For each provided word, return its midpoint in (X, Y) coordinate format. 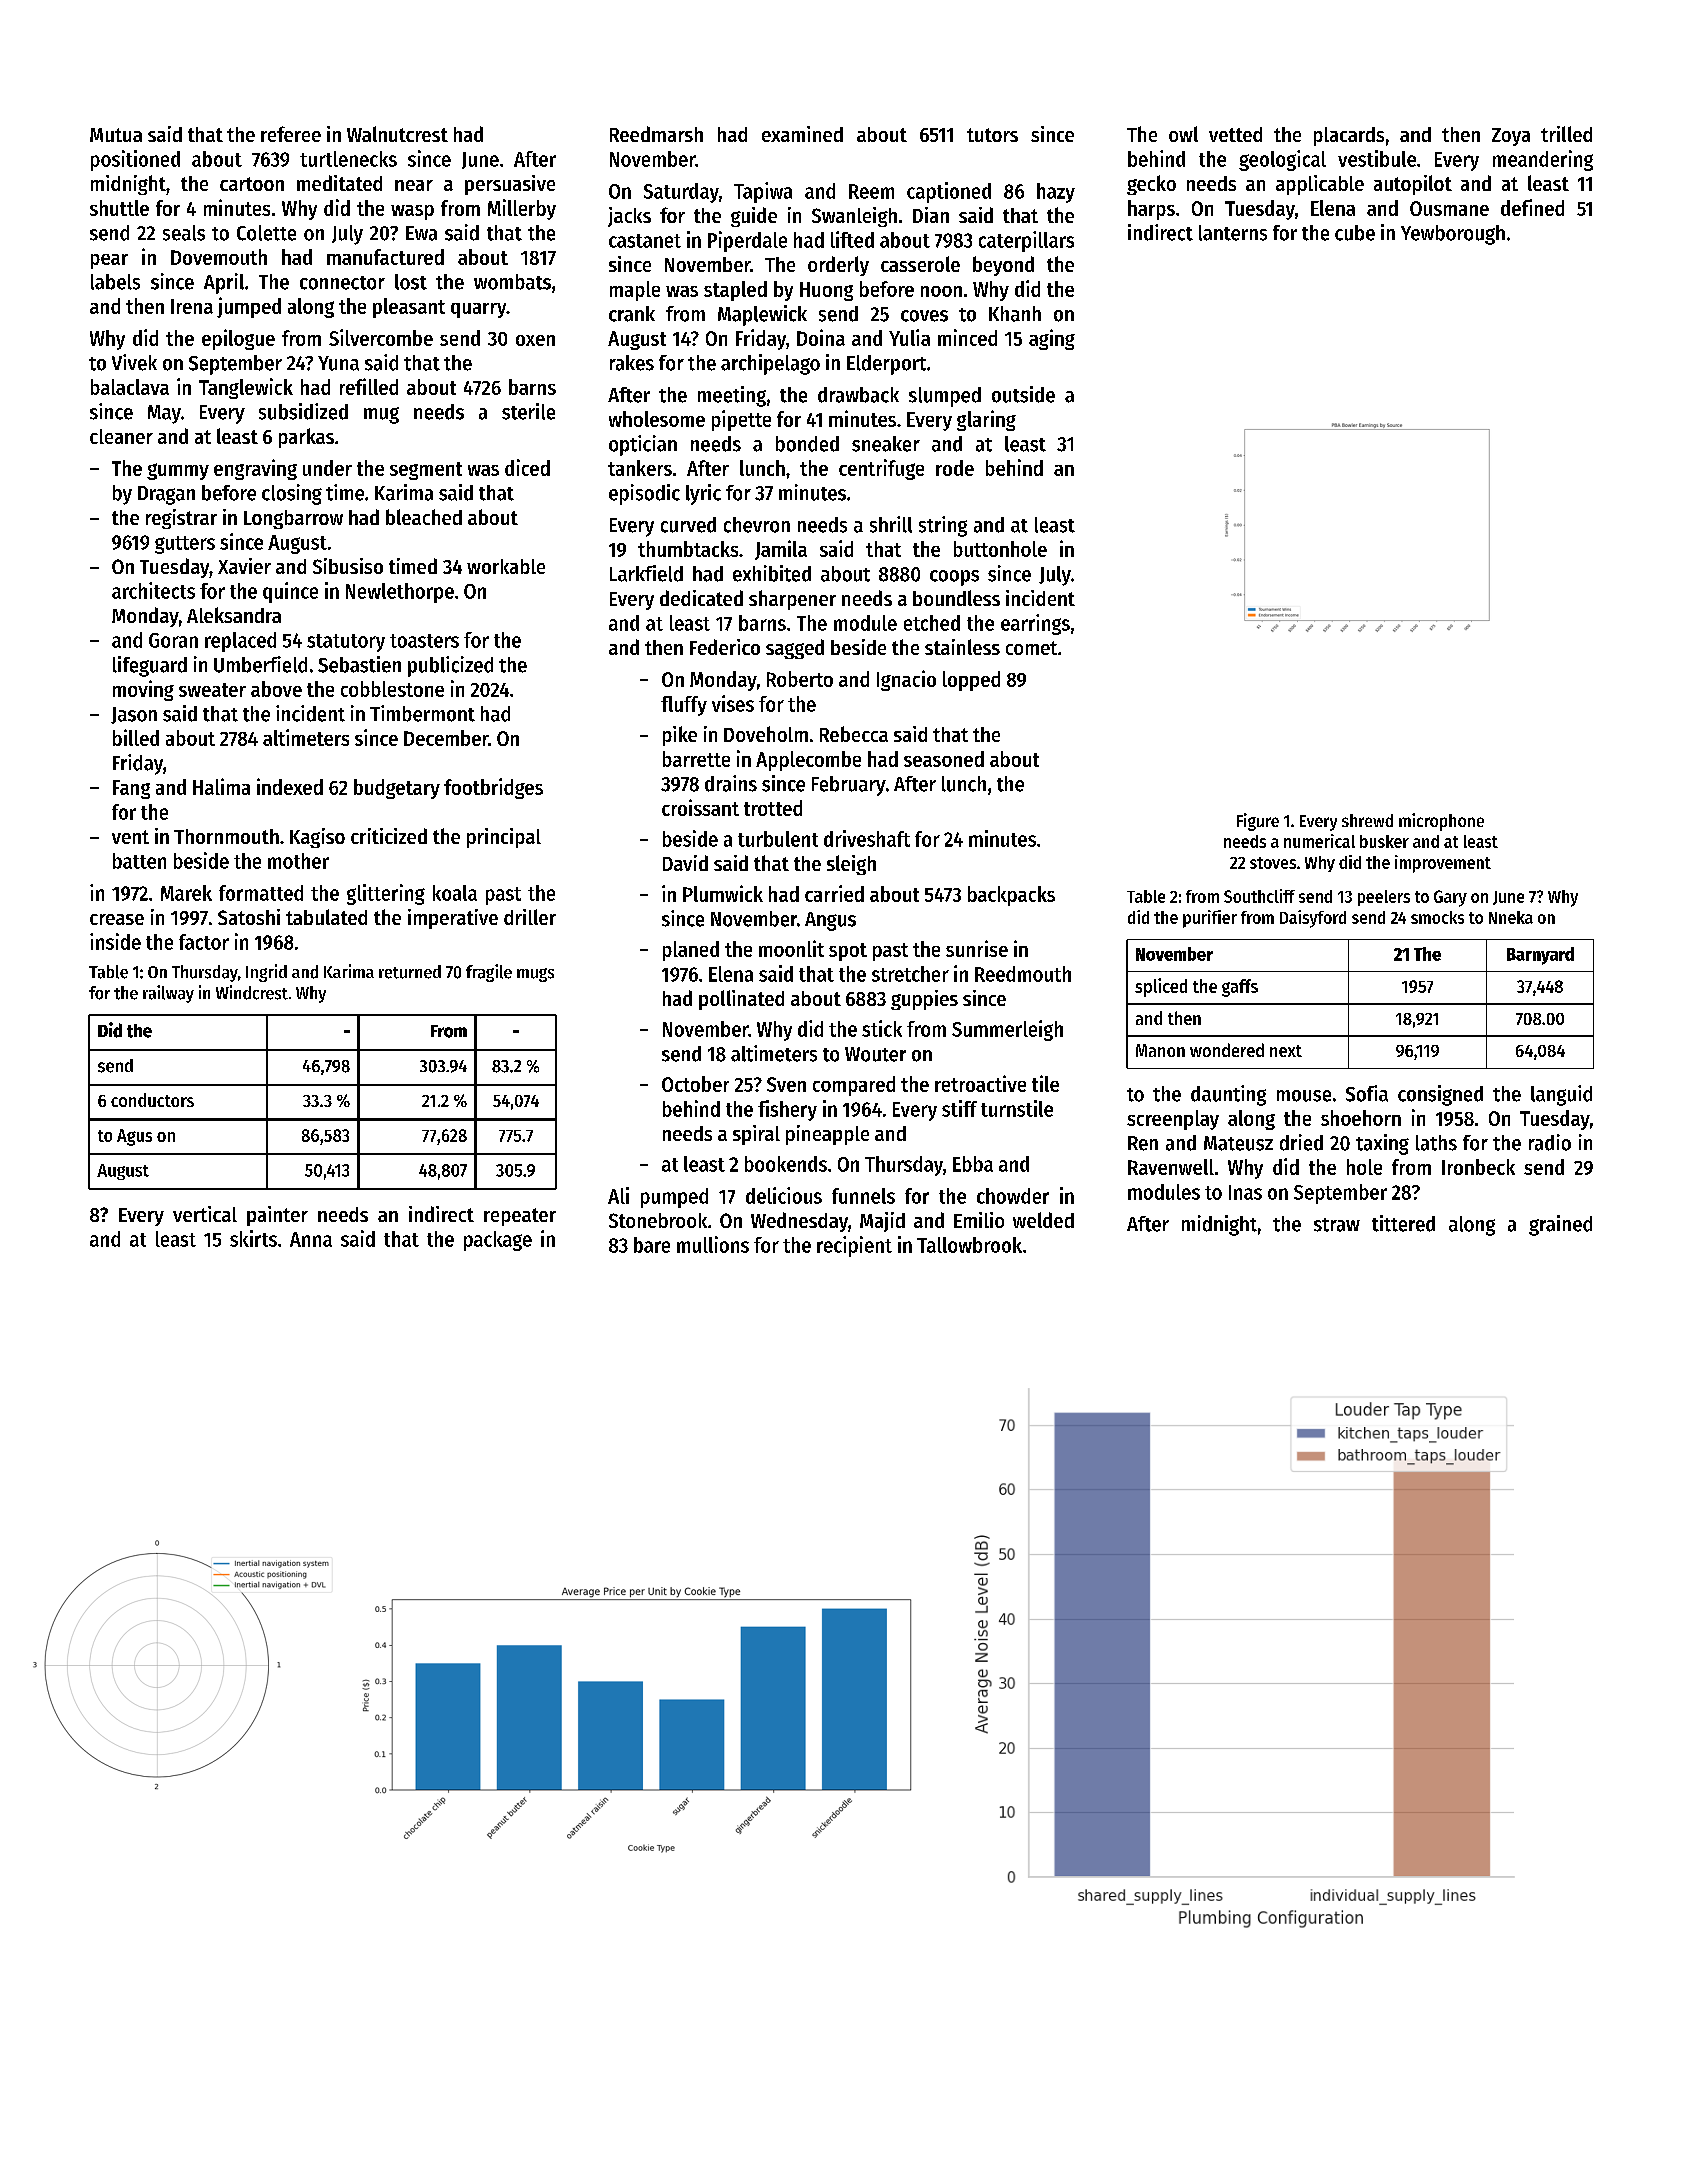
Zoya (1511, 137)
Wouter (875, 1054)
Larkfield (646, 573)
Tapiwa (763, 192)
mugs (535, 975)
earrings (1035, 624)
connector (342, 283)
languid (1561, 1095)
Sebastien (359, 664)
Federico (725, 647)
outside (1023, 394)
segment (426, 471)
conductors (152, 1100)
